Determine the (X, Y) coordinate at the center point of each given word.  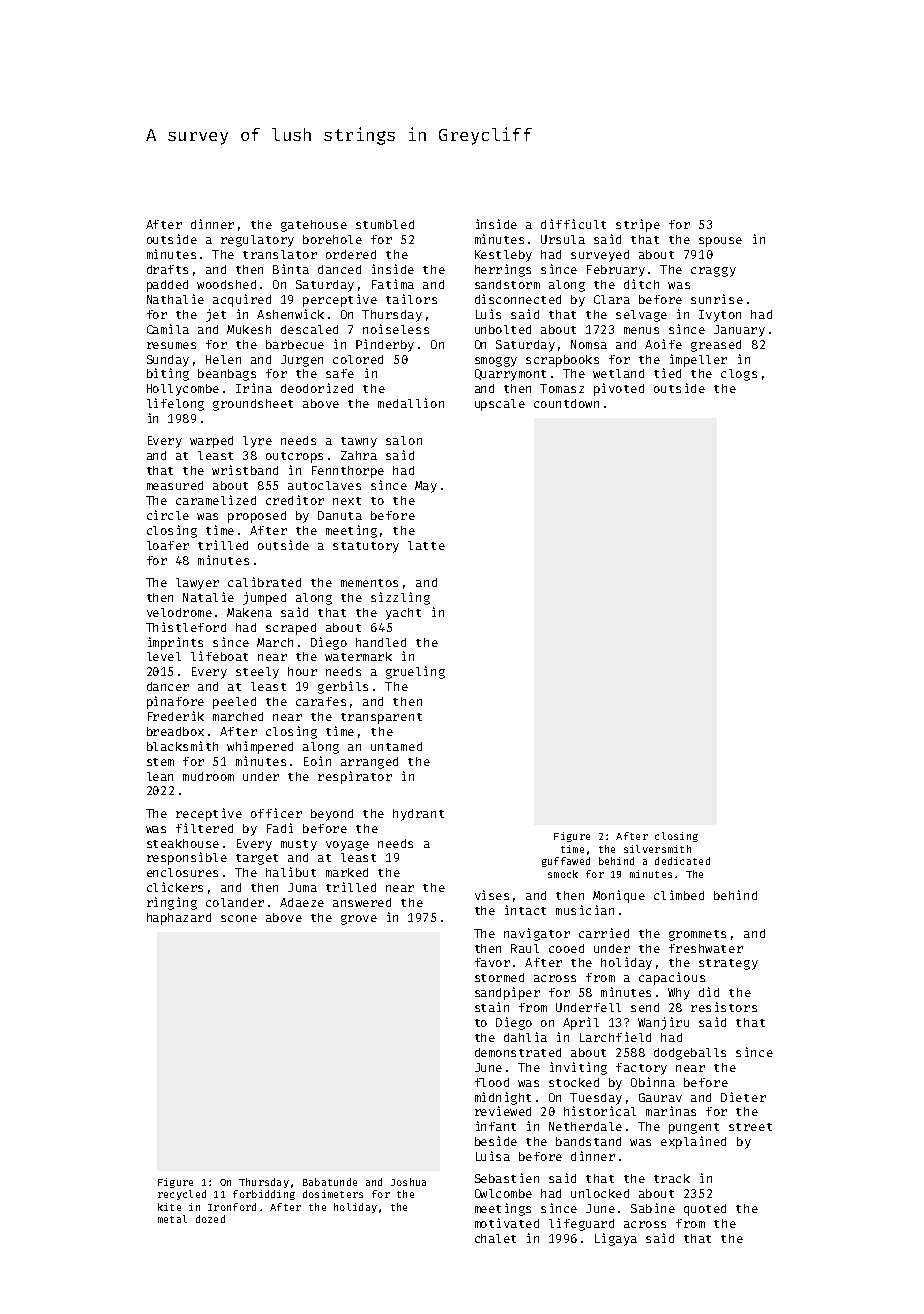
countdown (566, 403)
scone (239, 918)
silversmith (657, 849)
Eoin (317, 761)
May (426, 487)
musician (585, 910)
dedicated (682, 861)
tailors (411, 299)
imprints (175, 643)
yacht (403, 614)
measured (175, 485)
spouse (720, 242)
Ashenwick (290, 314)
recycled (182, 1195)
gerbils (343, 687)
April (581, 1023)
